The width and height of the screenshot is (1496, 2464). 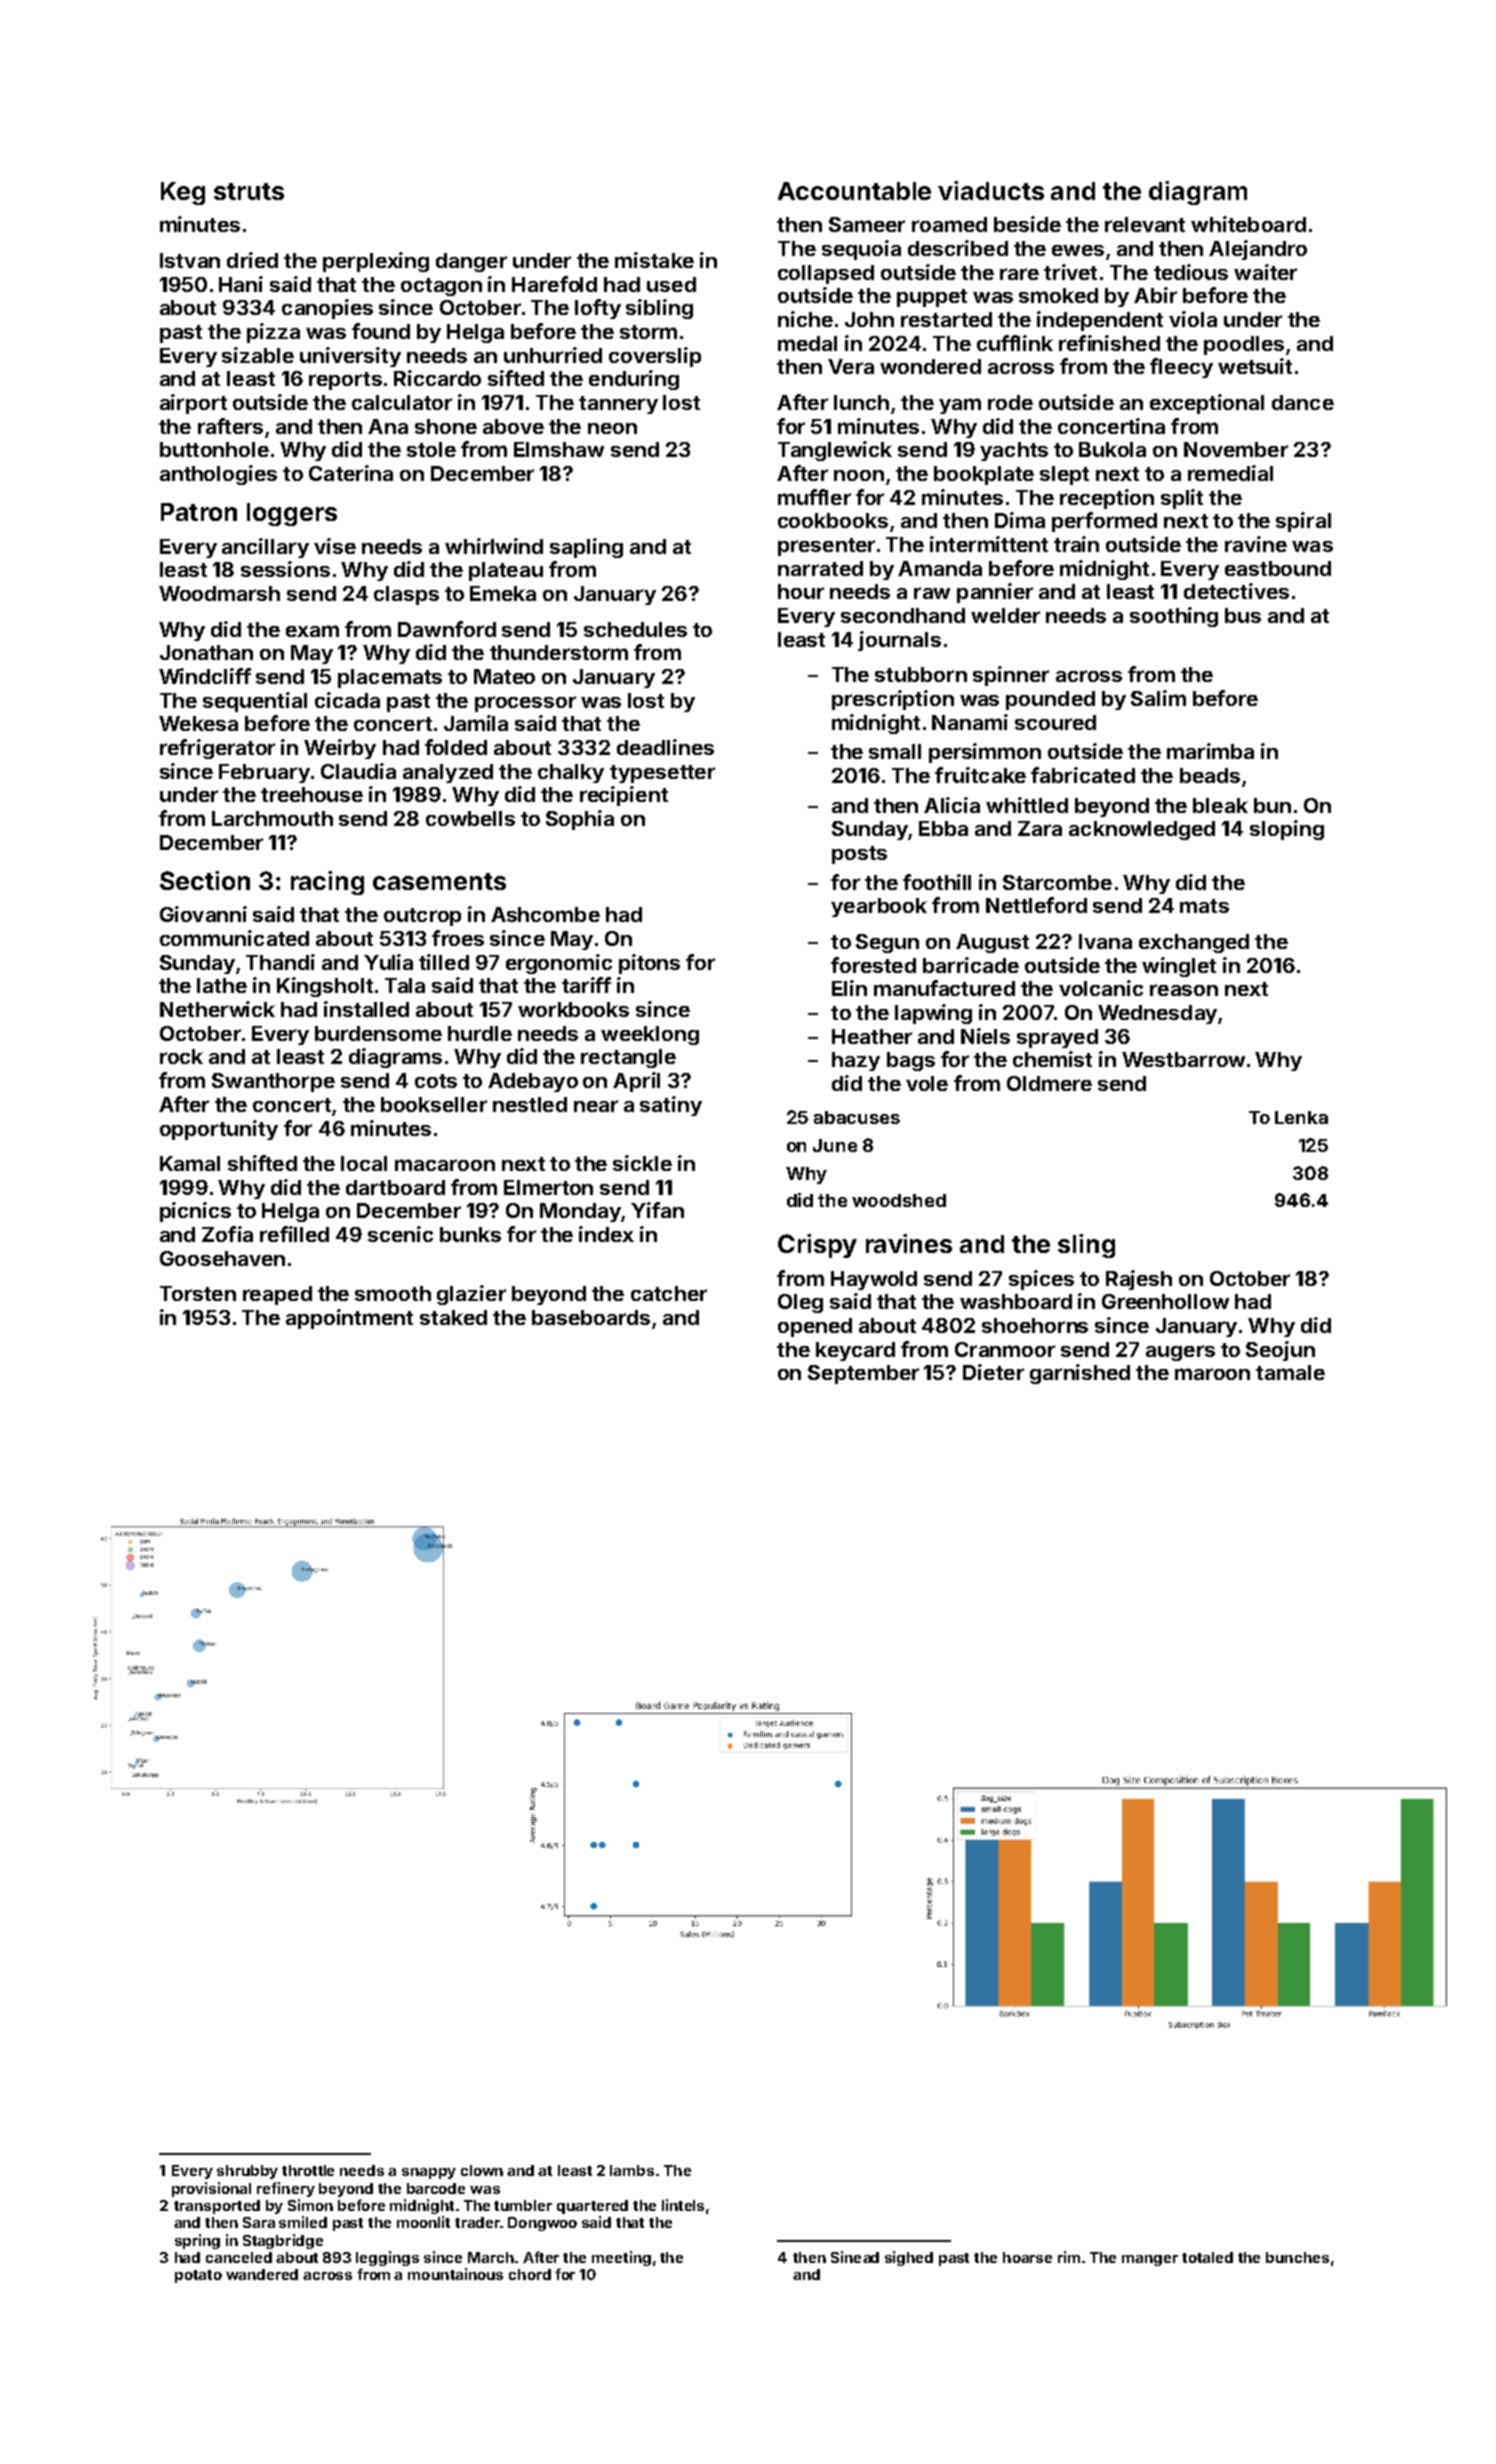 I want to click on fleecy, so click(x=1181, y=368).
